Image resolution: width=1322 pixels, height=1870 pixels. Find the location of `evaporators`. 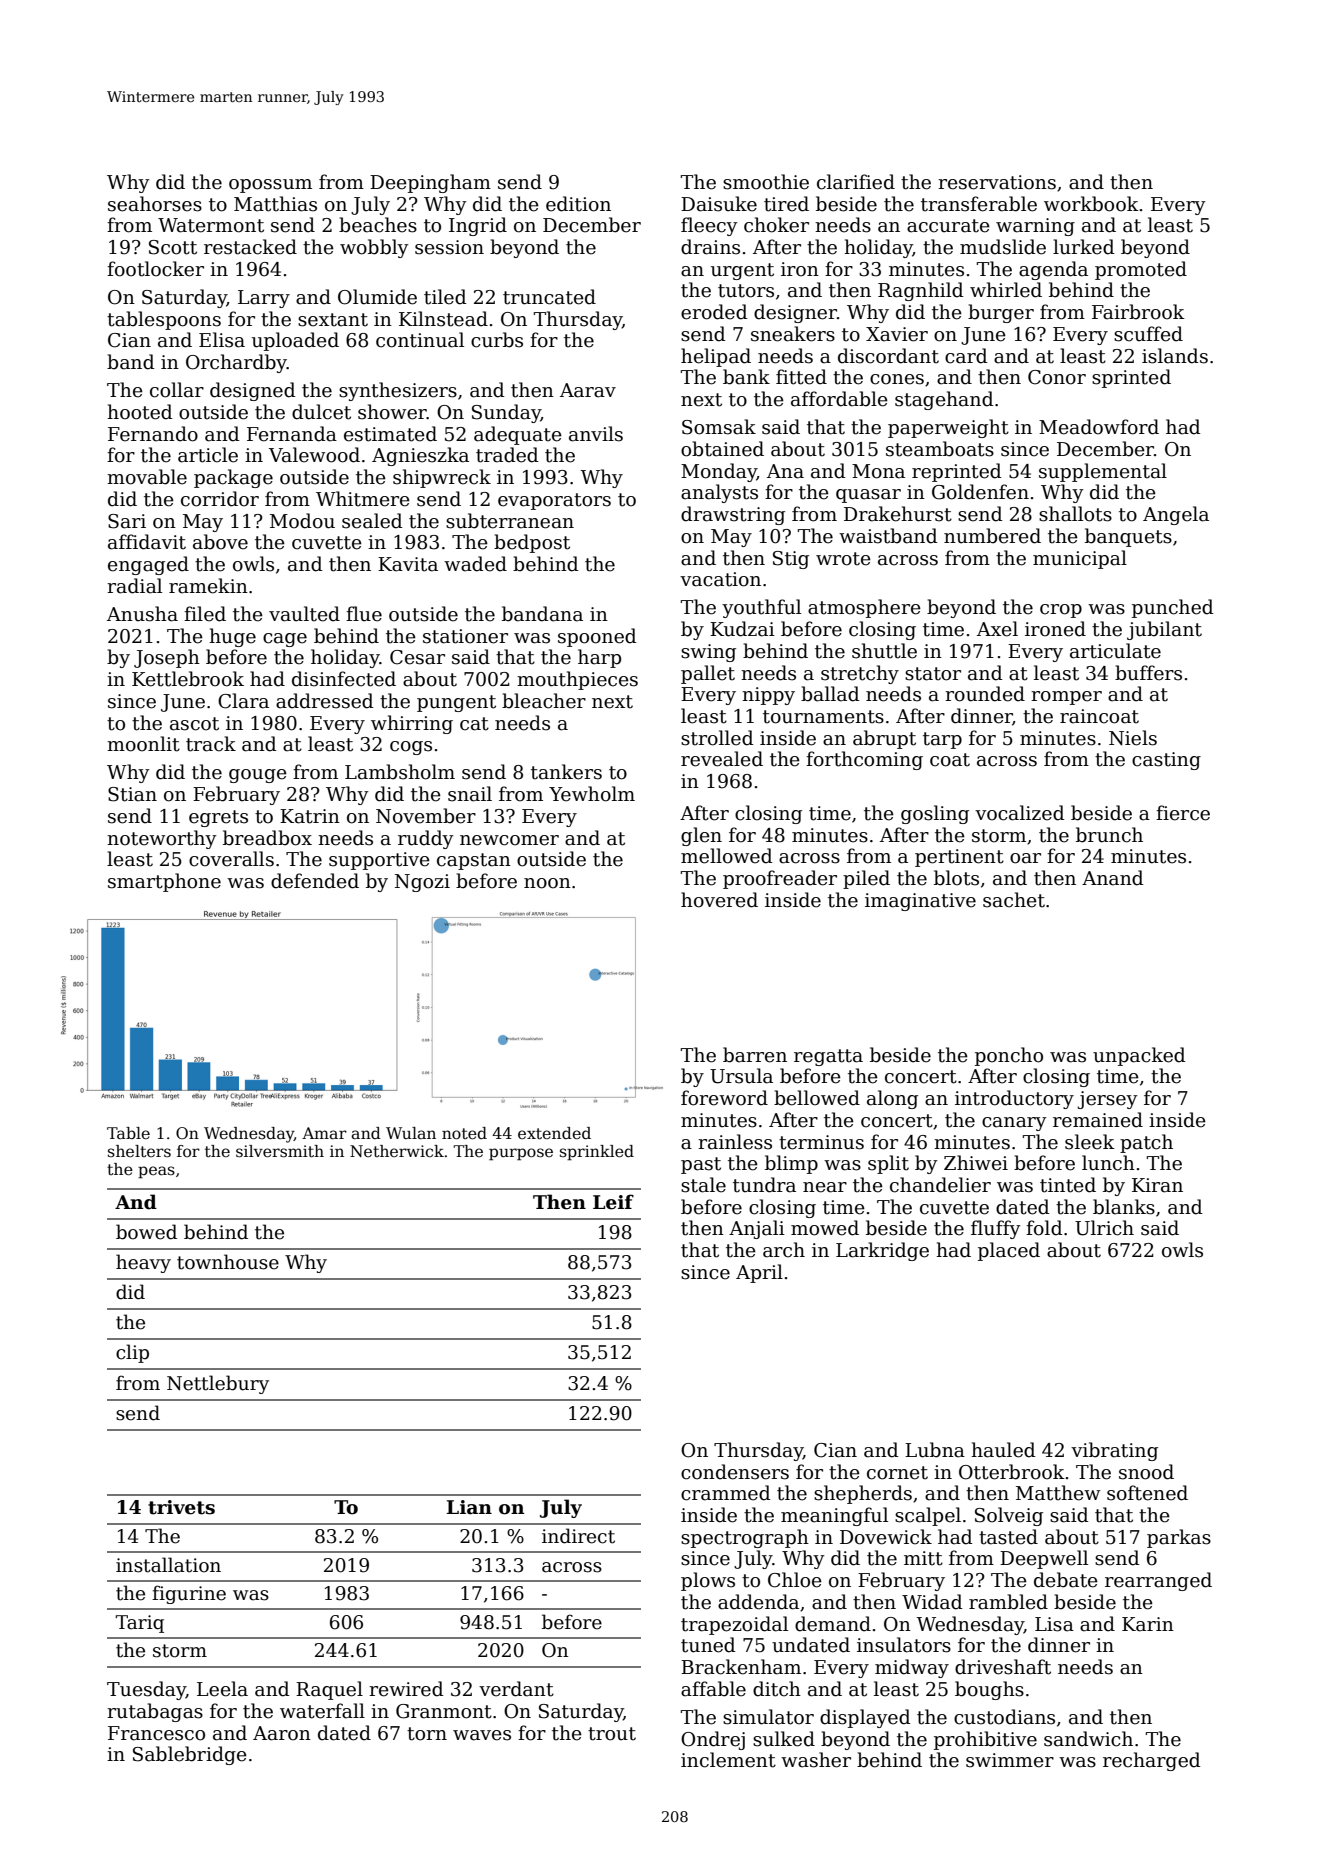

evaporators is located at coordinates (554, 501).
